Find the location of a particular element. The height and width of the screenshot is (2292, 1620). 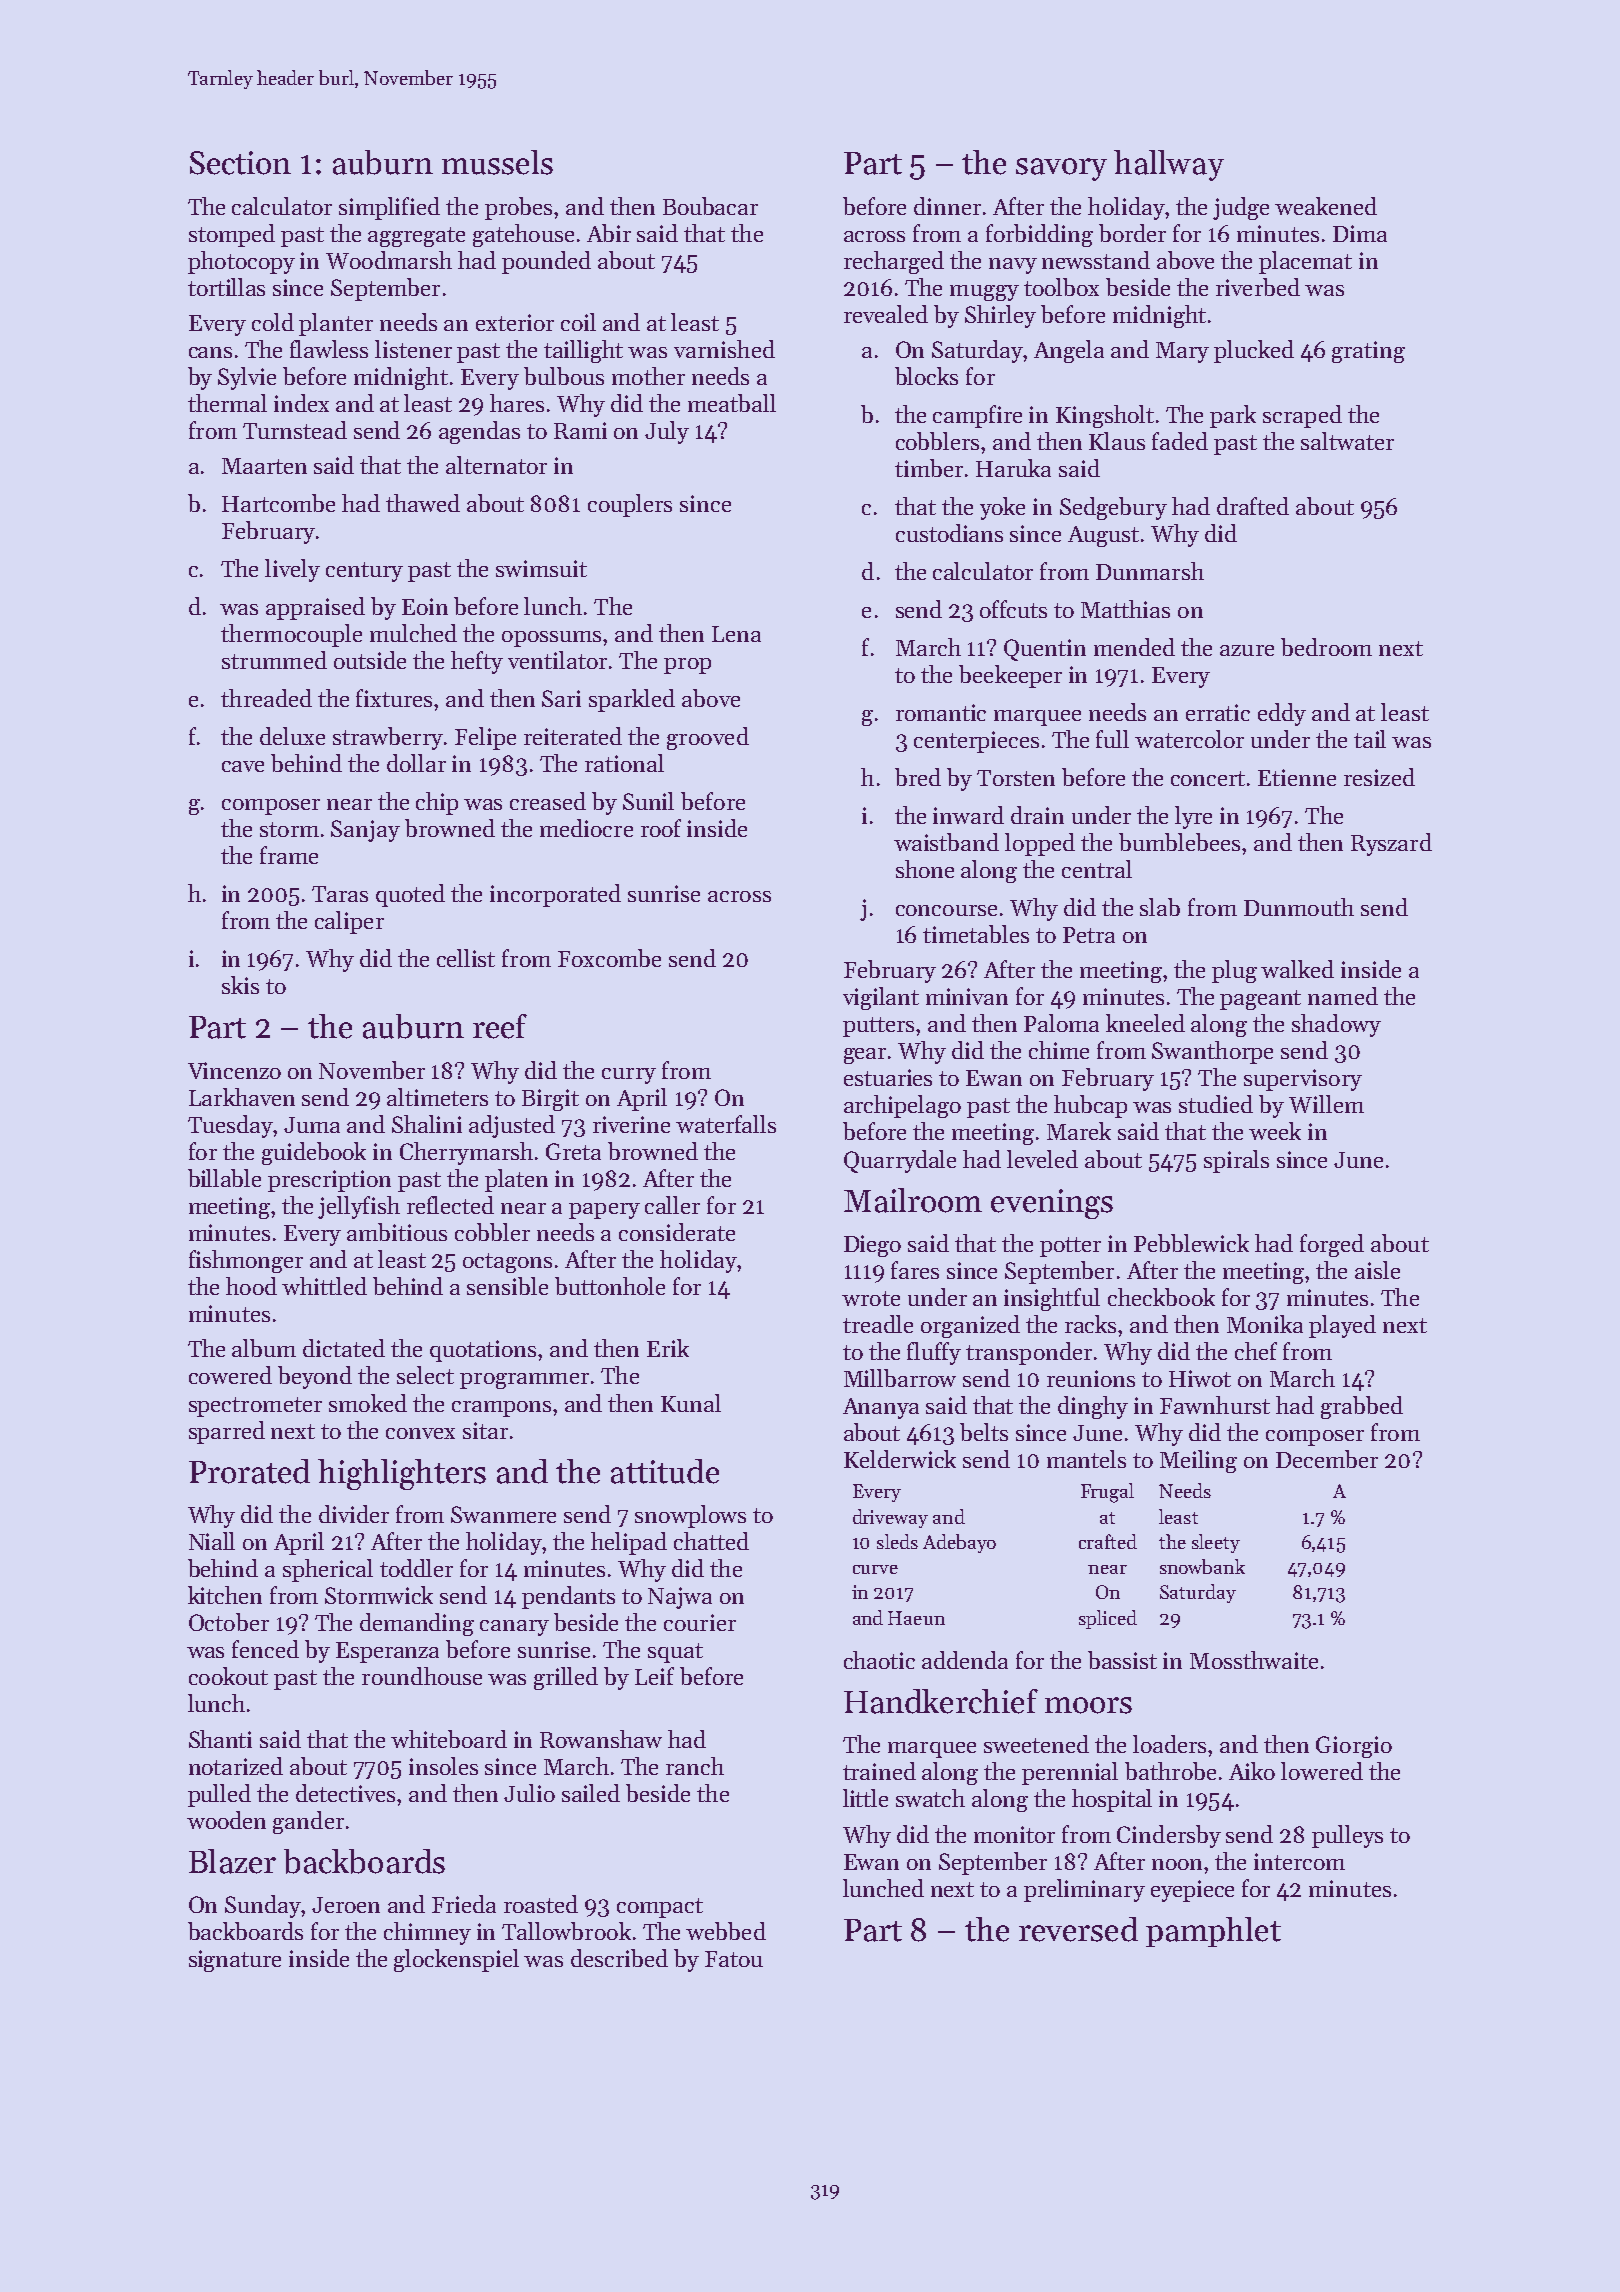

chatted is located at coordinates (711, 1541).
